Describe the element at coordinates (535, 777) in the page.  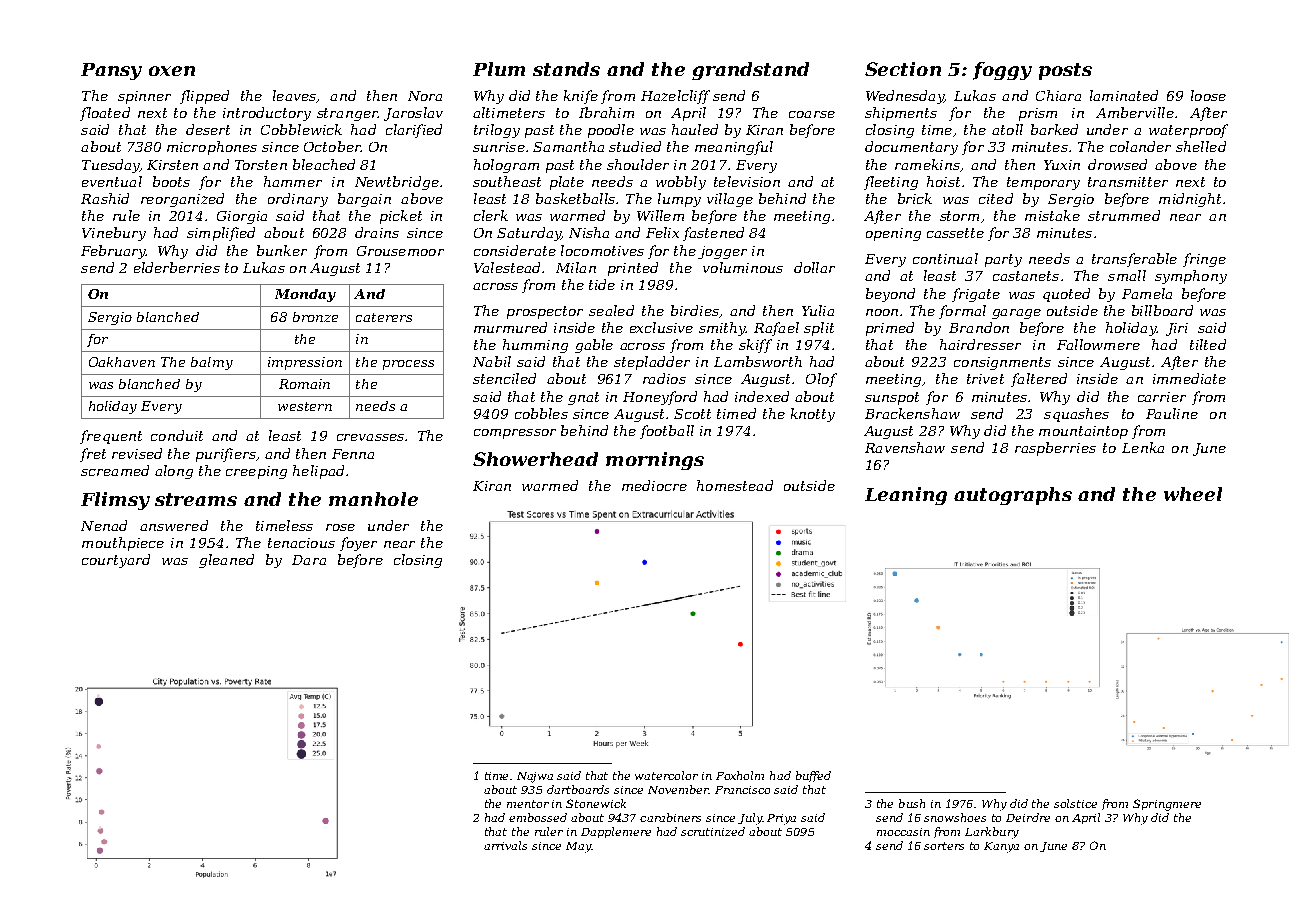
I see `Najwa` at that location.
